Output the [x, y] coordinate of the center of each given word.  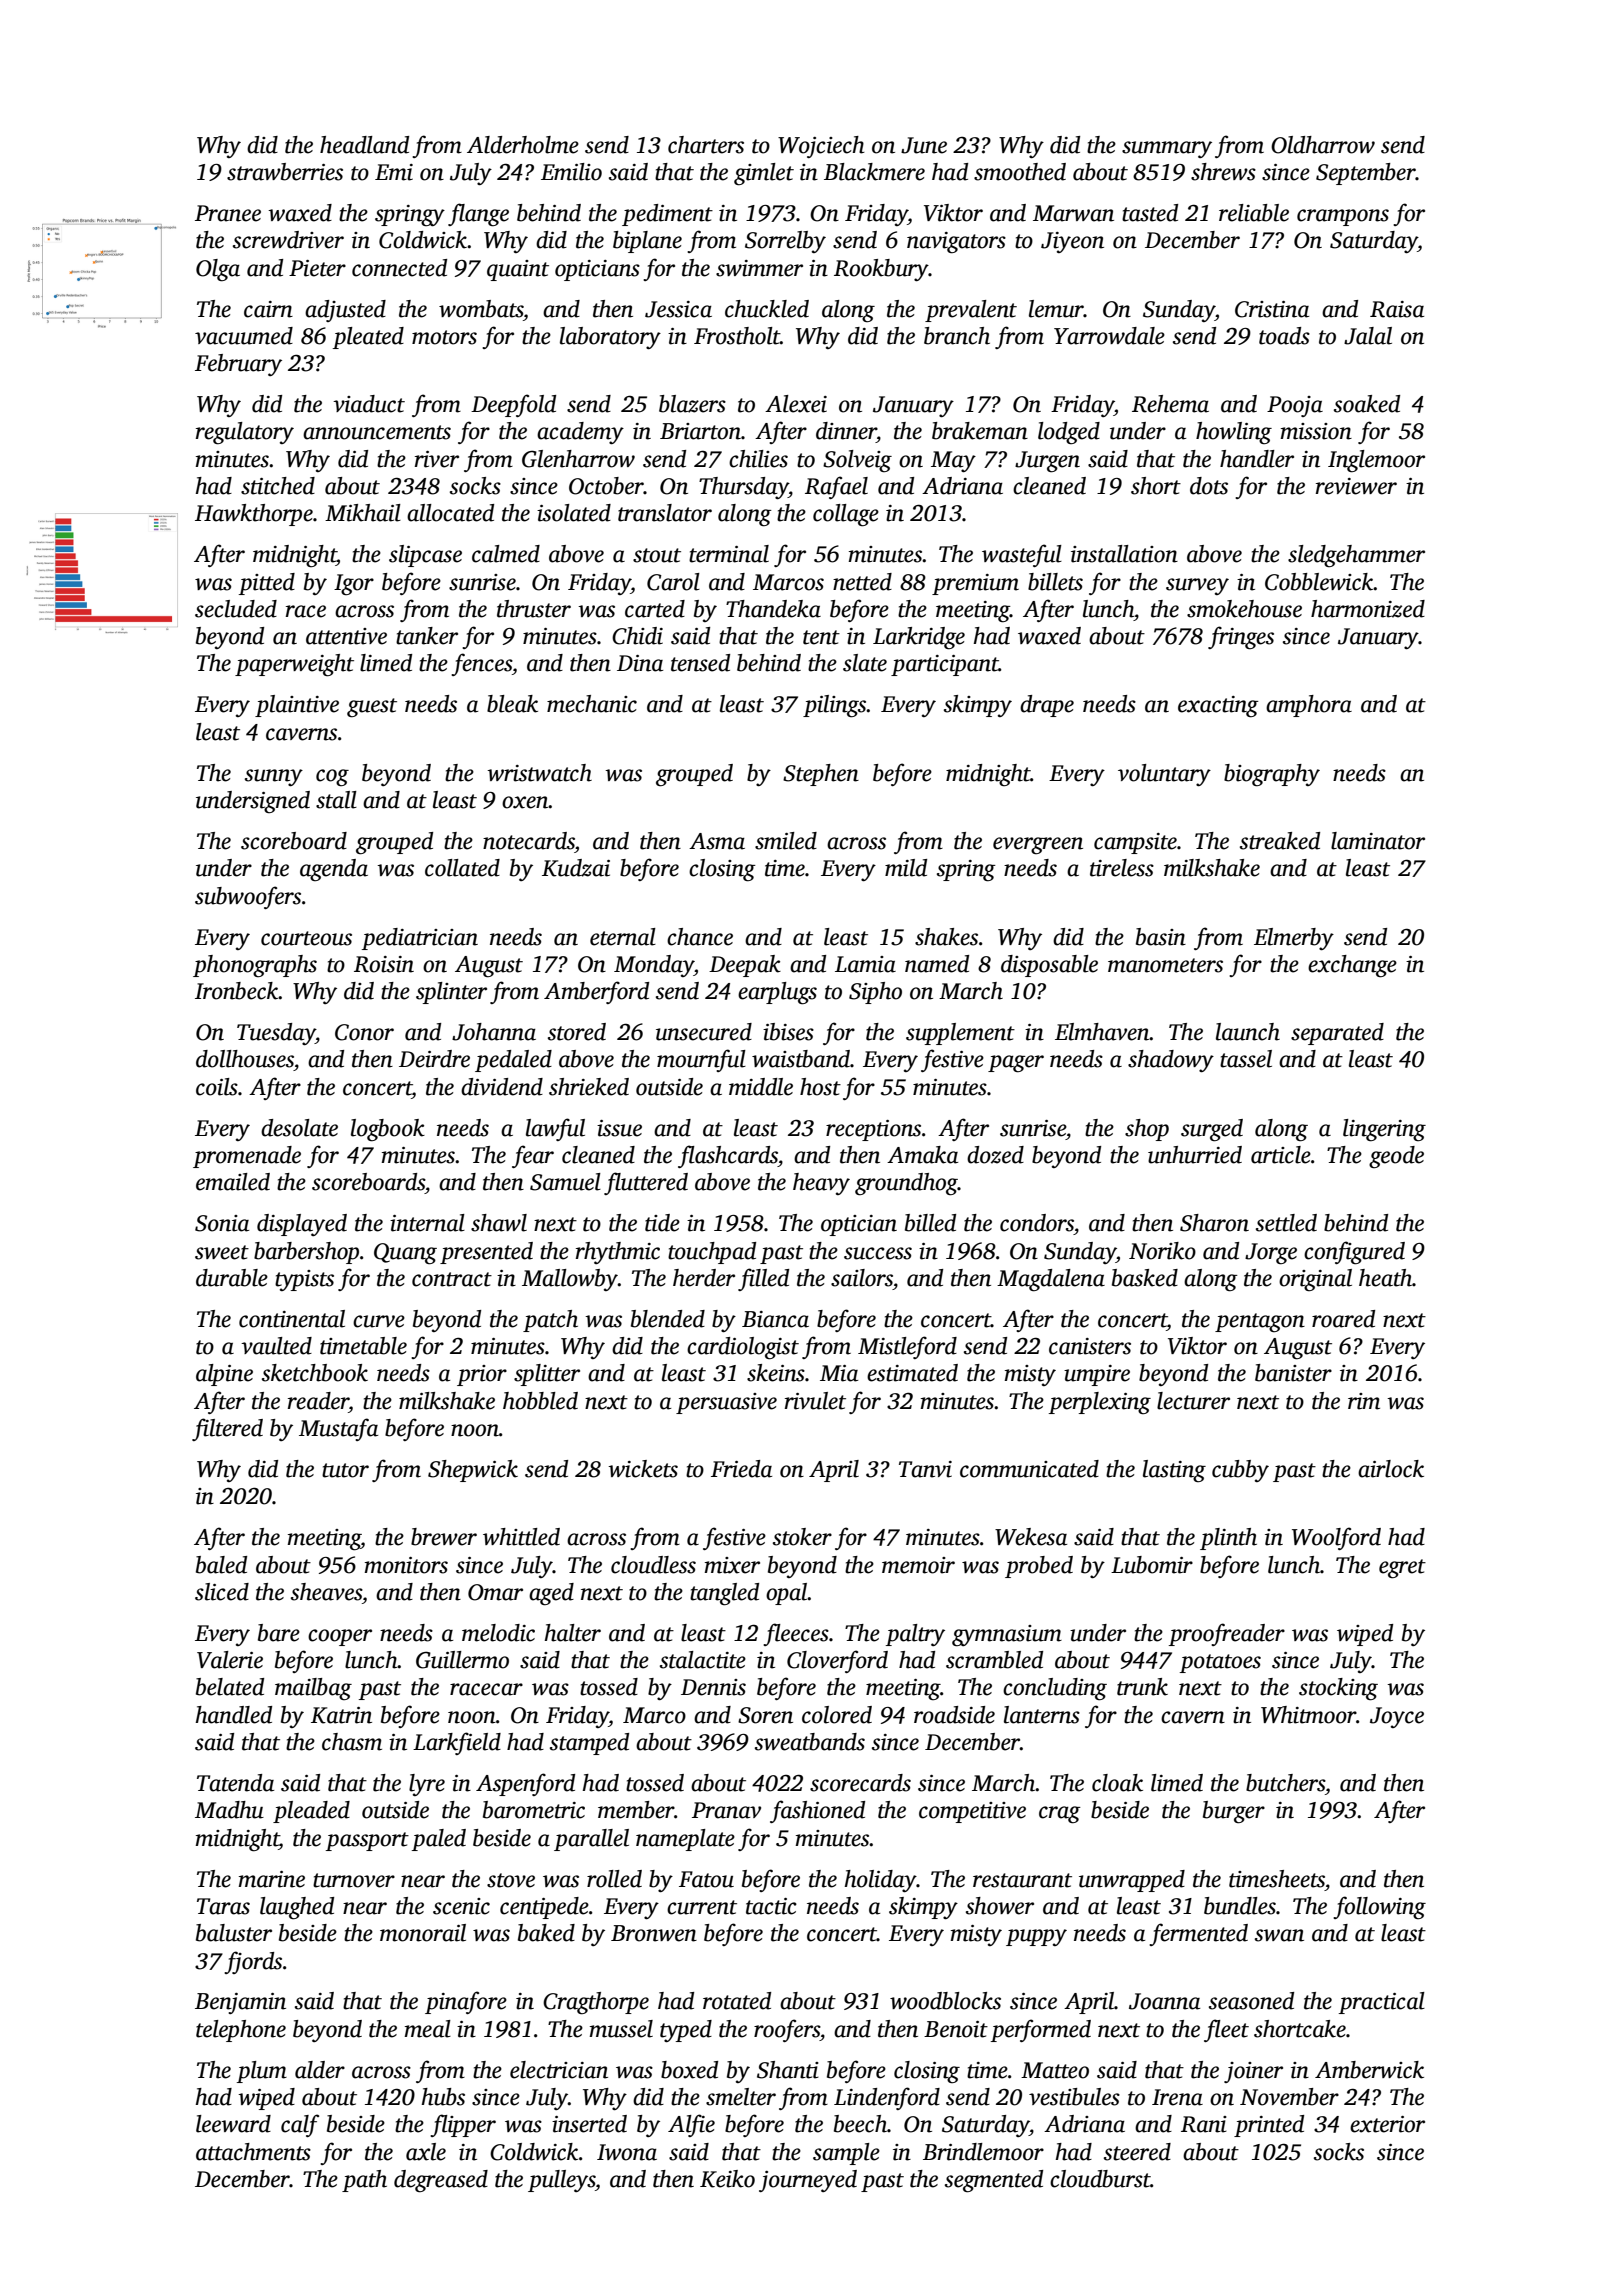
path [364, 2181]
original [1315, 1280]
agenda [334, 870]
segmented [994, 2181]
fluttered [646, 1183]
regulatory [245, 433]
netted [862, 582]
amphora [1309, 706]
